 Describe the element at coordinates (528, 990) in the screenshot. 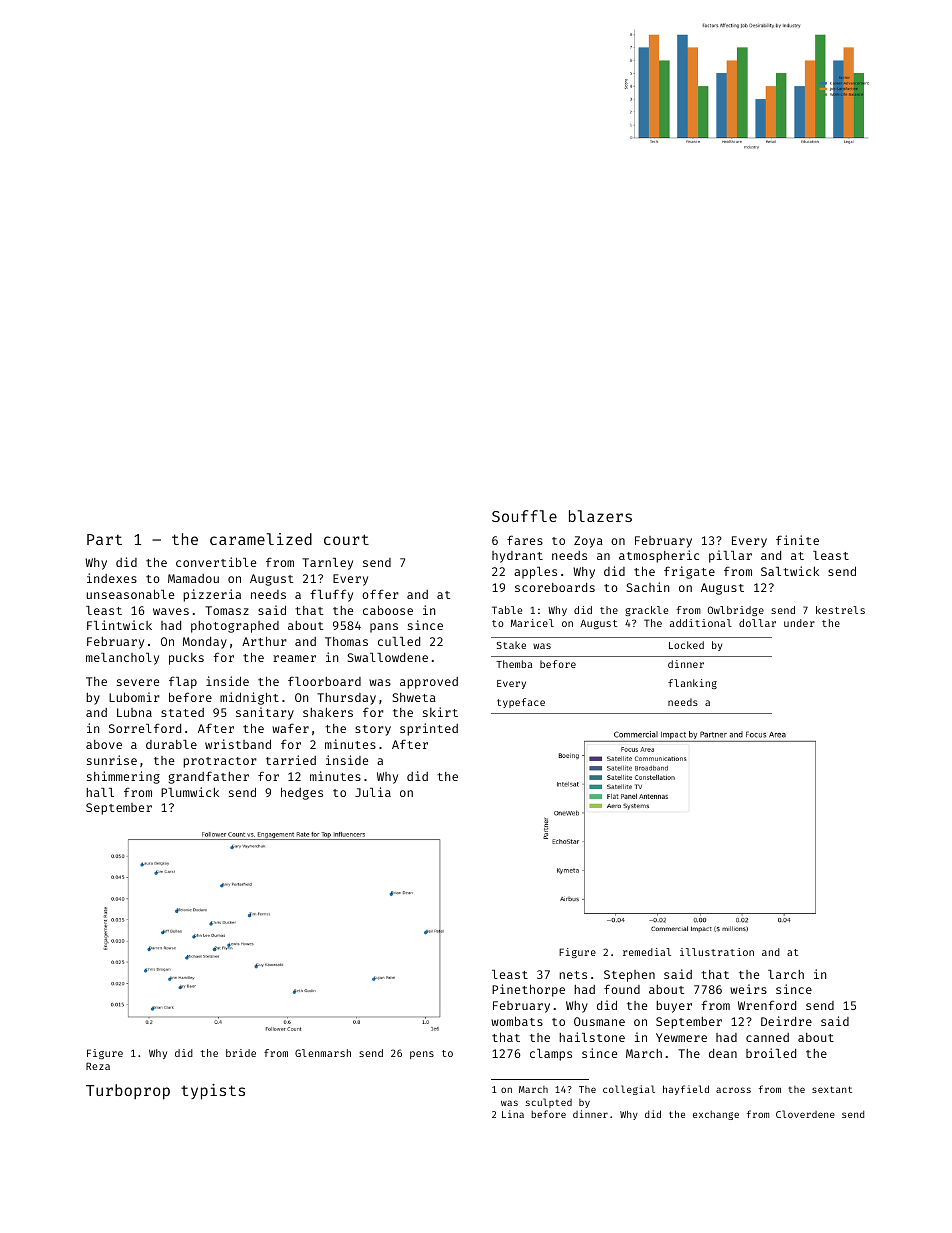

I see `Pinethorpe` at that location.
